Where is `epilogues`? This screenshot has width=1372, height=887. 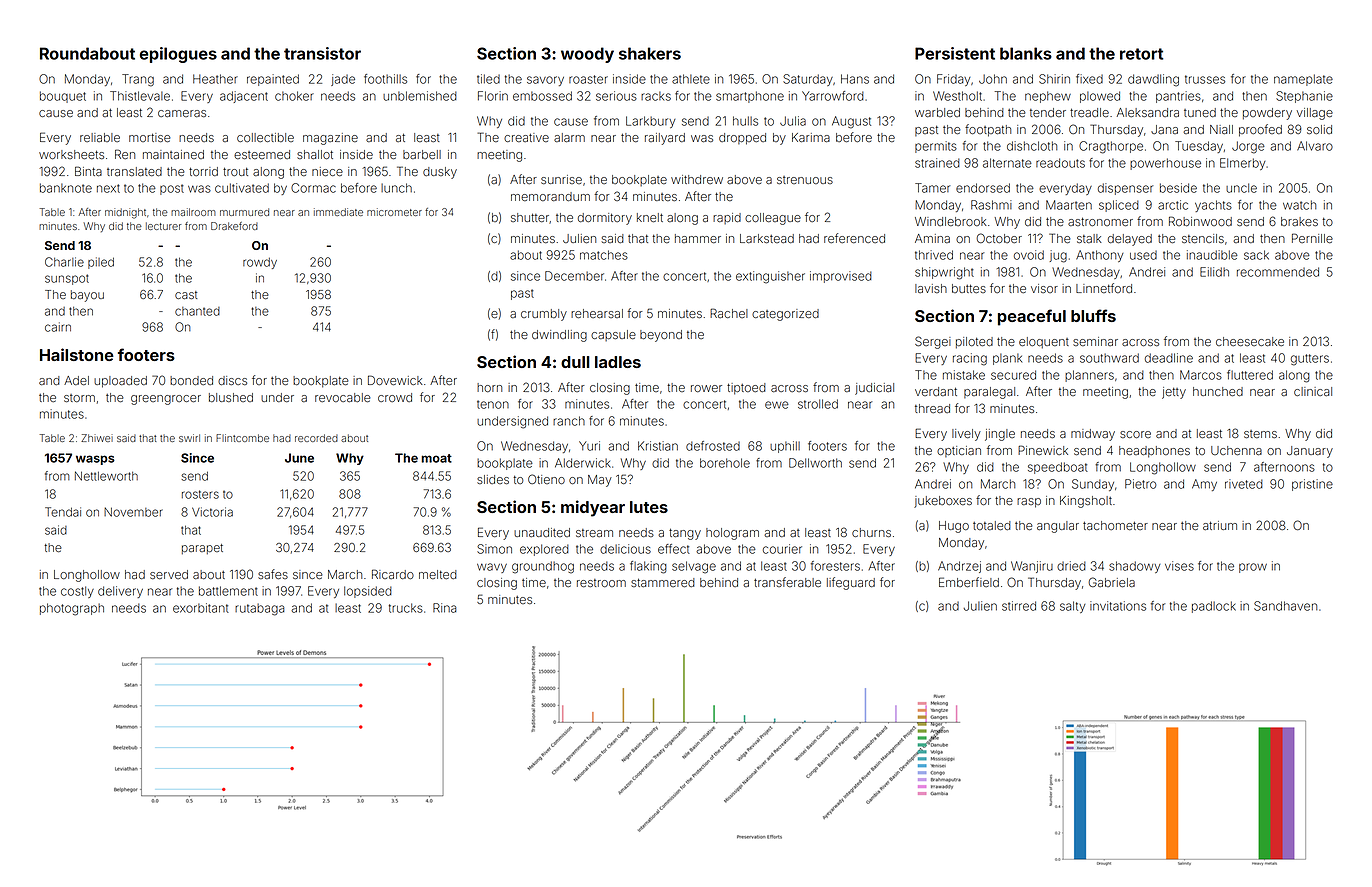
epilogues is located at coordinates (178, 55).
